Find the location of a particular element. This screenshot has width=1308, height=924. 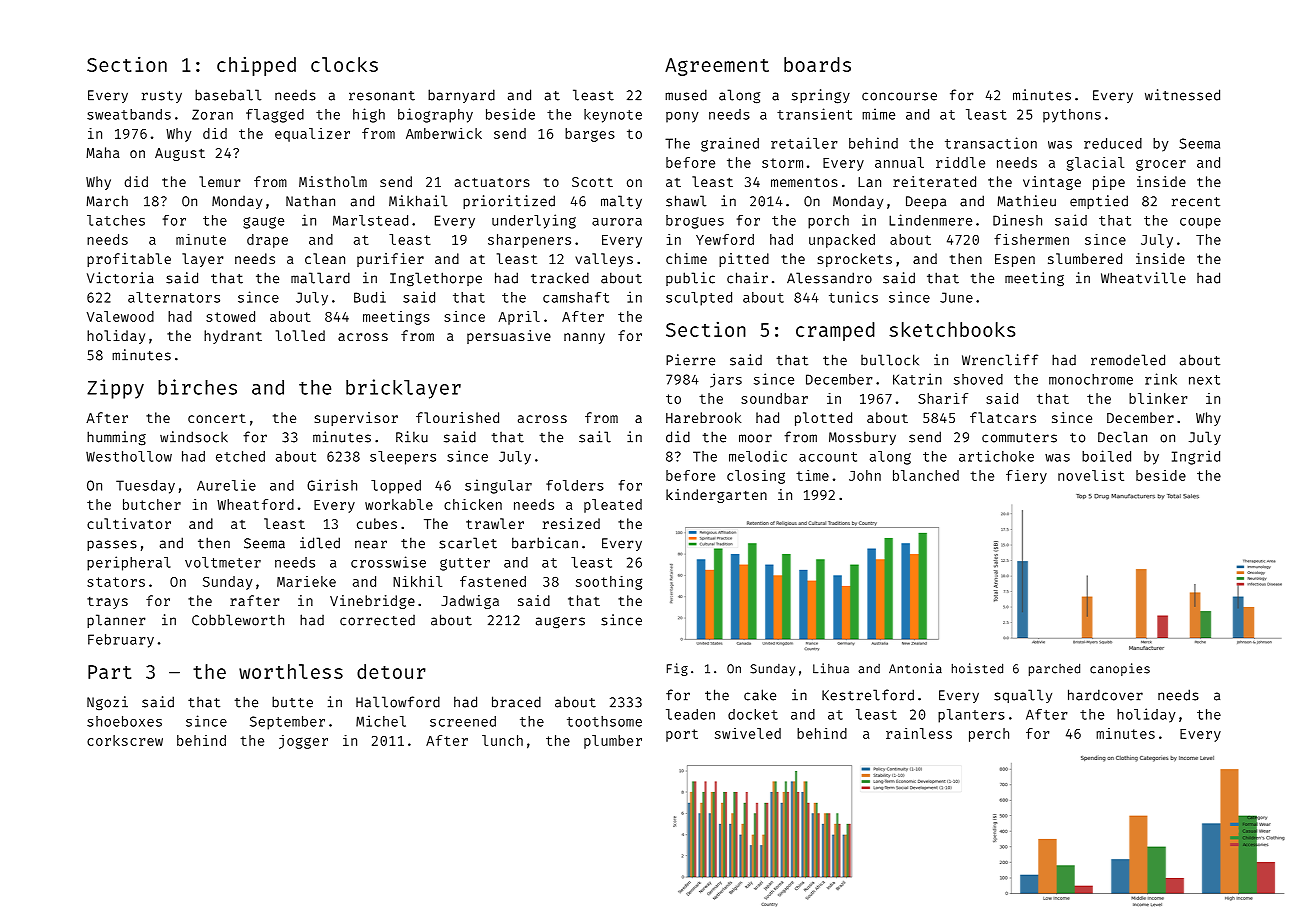

detour is located at coordinates (391, 671).
